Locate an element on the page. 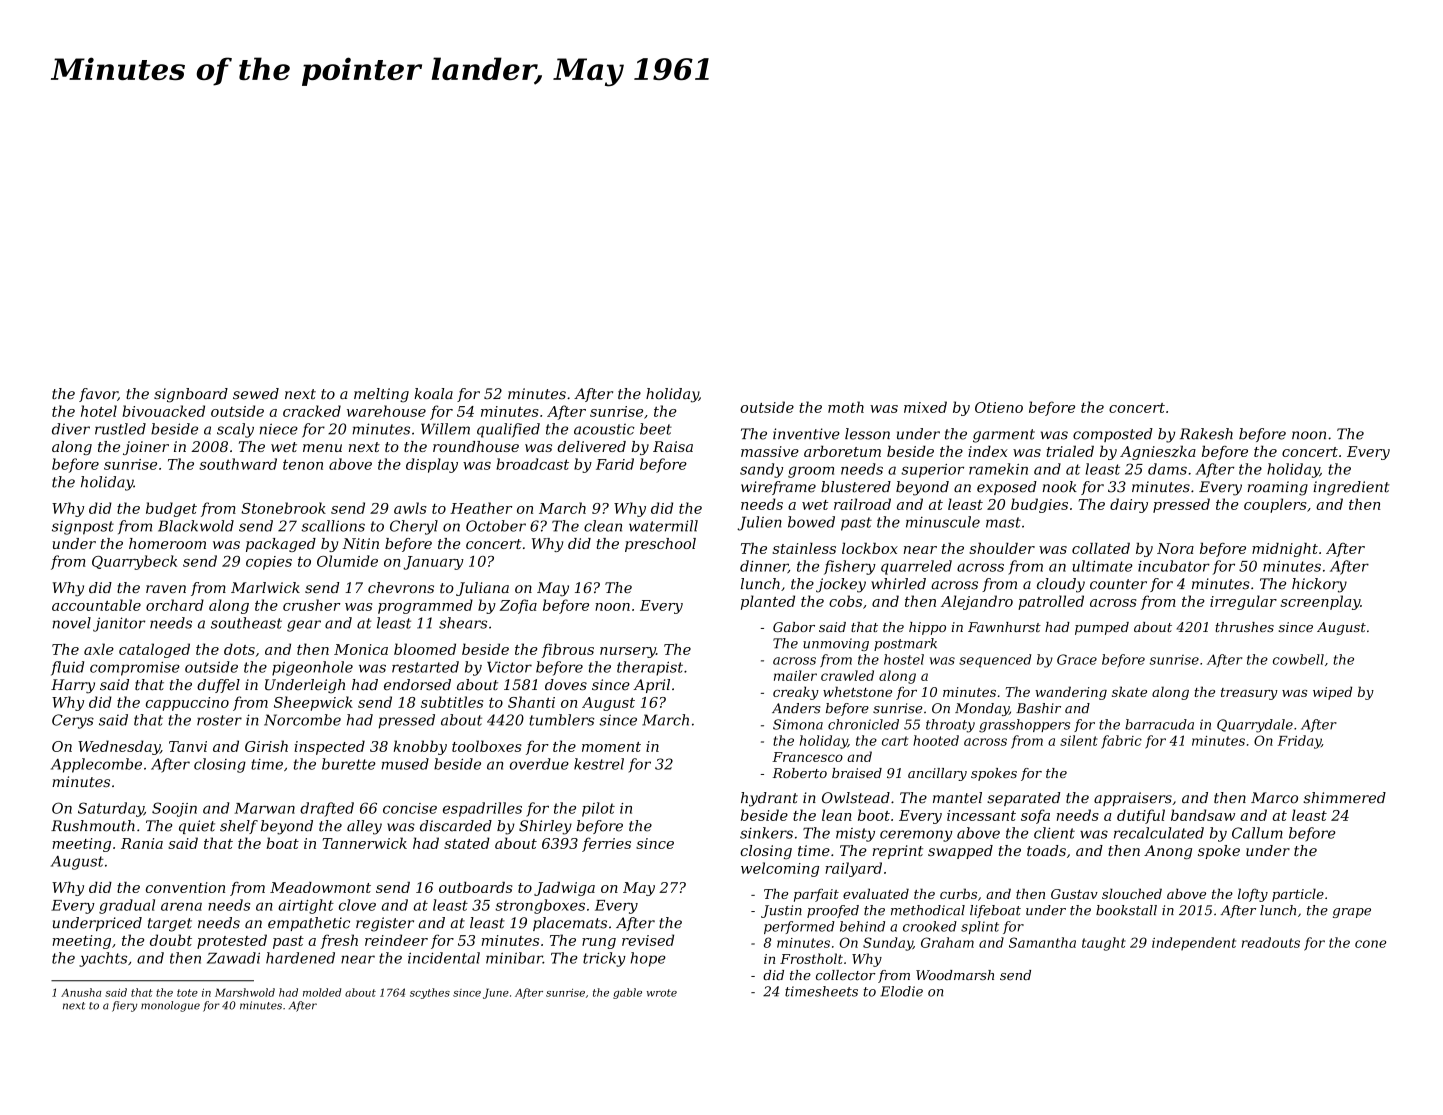 The height and width of the page is (1115, 1443). wireframe is located at coordinates (778, 488).
